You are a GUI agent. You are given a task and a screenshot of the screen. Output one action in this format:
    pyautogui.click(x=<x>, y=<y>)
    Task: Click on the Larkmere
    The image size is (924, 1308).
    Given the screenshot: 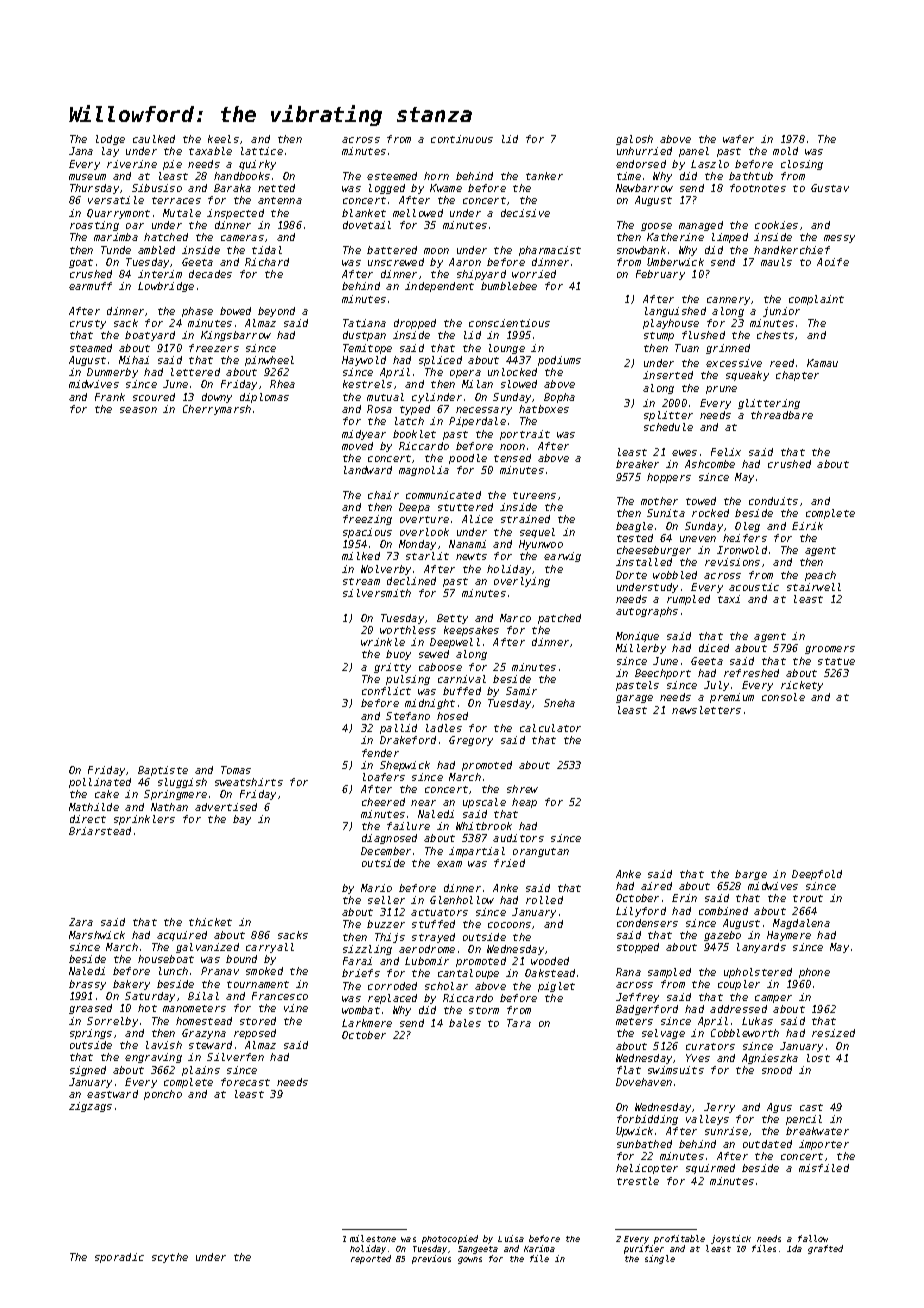 What is the action you would take?
    pyautogui.click(x=367, y=1023)
